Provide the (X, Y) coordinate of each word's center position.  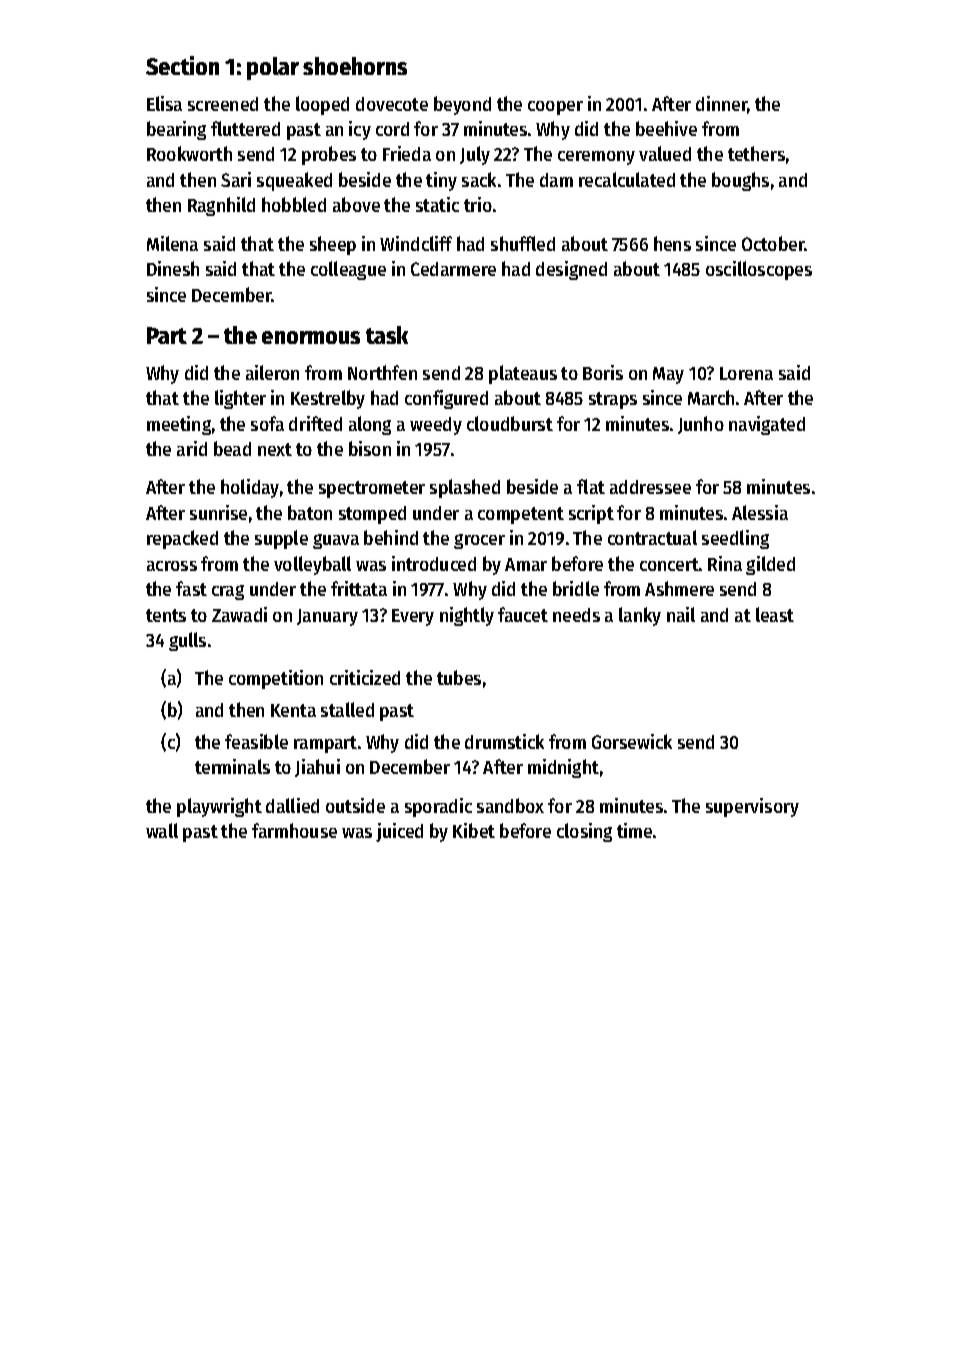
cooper (555, 108)
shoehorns (355, 66)
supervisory (752, 807)
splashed (465, 488)
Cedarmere (453, 269)
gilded (770, 565)
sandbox (510, 805)
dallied (292, 805)
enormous (311, 337)
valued (665, 153)
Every (413, 617)
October (773, 243)
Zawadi (239, 614)
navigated (767, 425)
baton (310, 512)
